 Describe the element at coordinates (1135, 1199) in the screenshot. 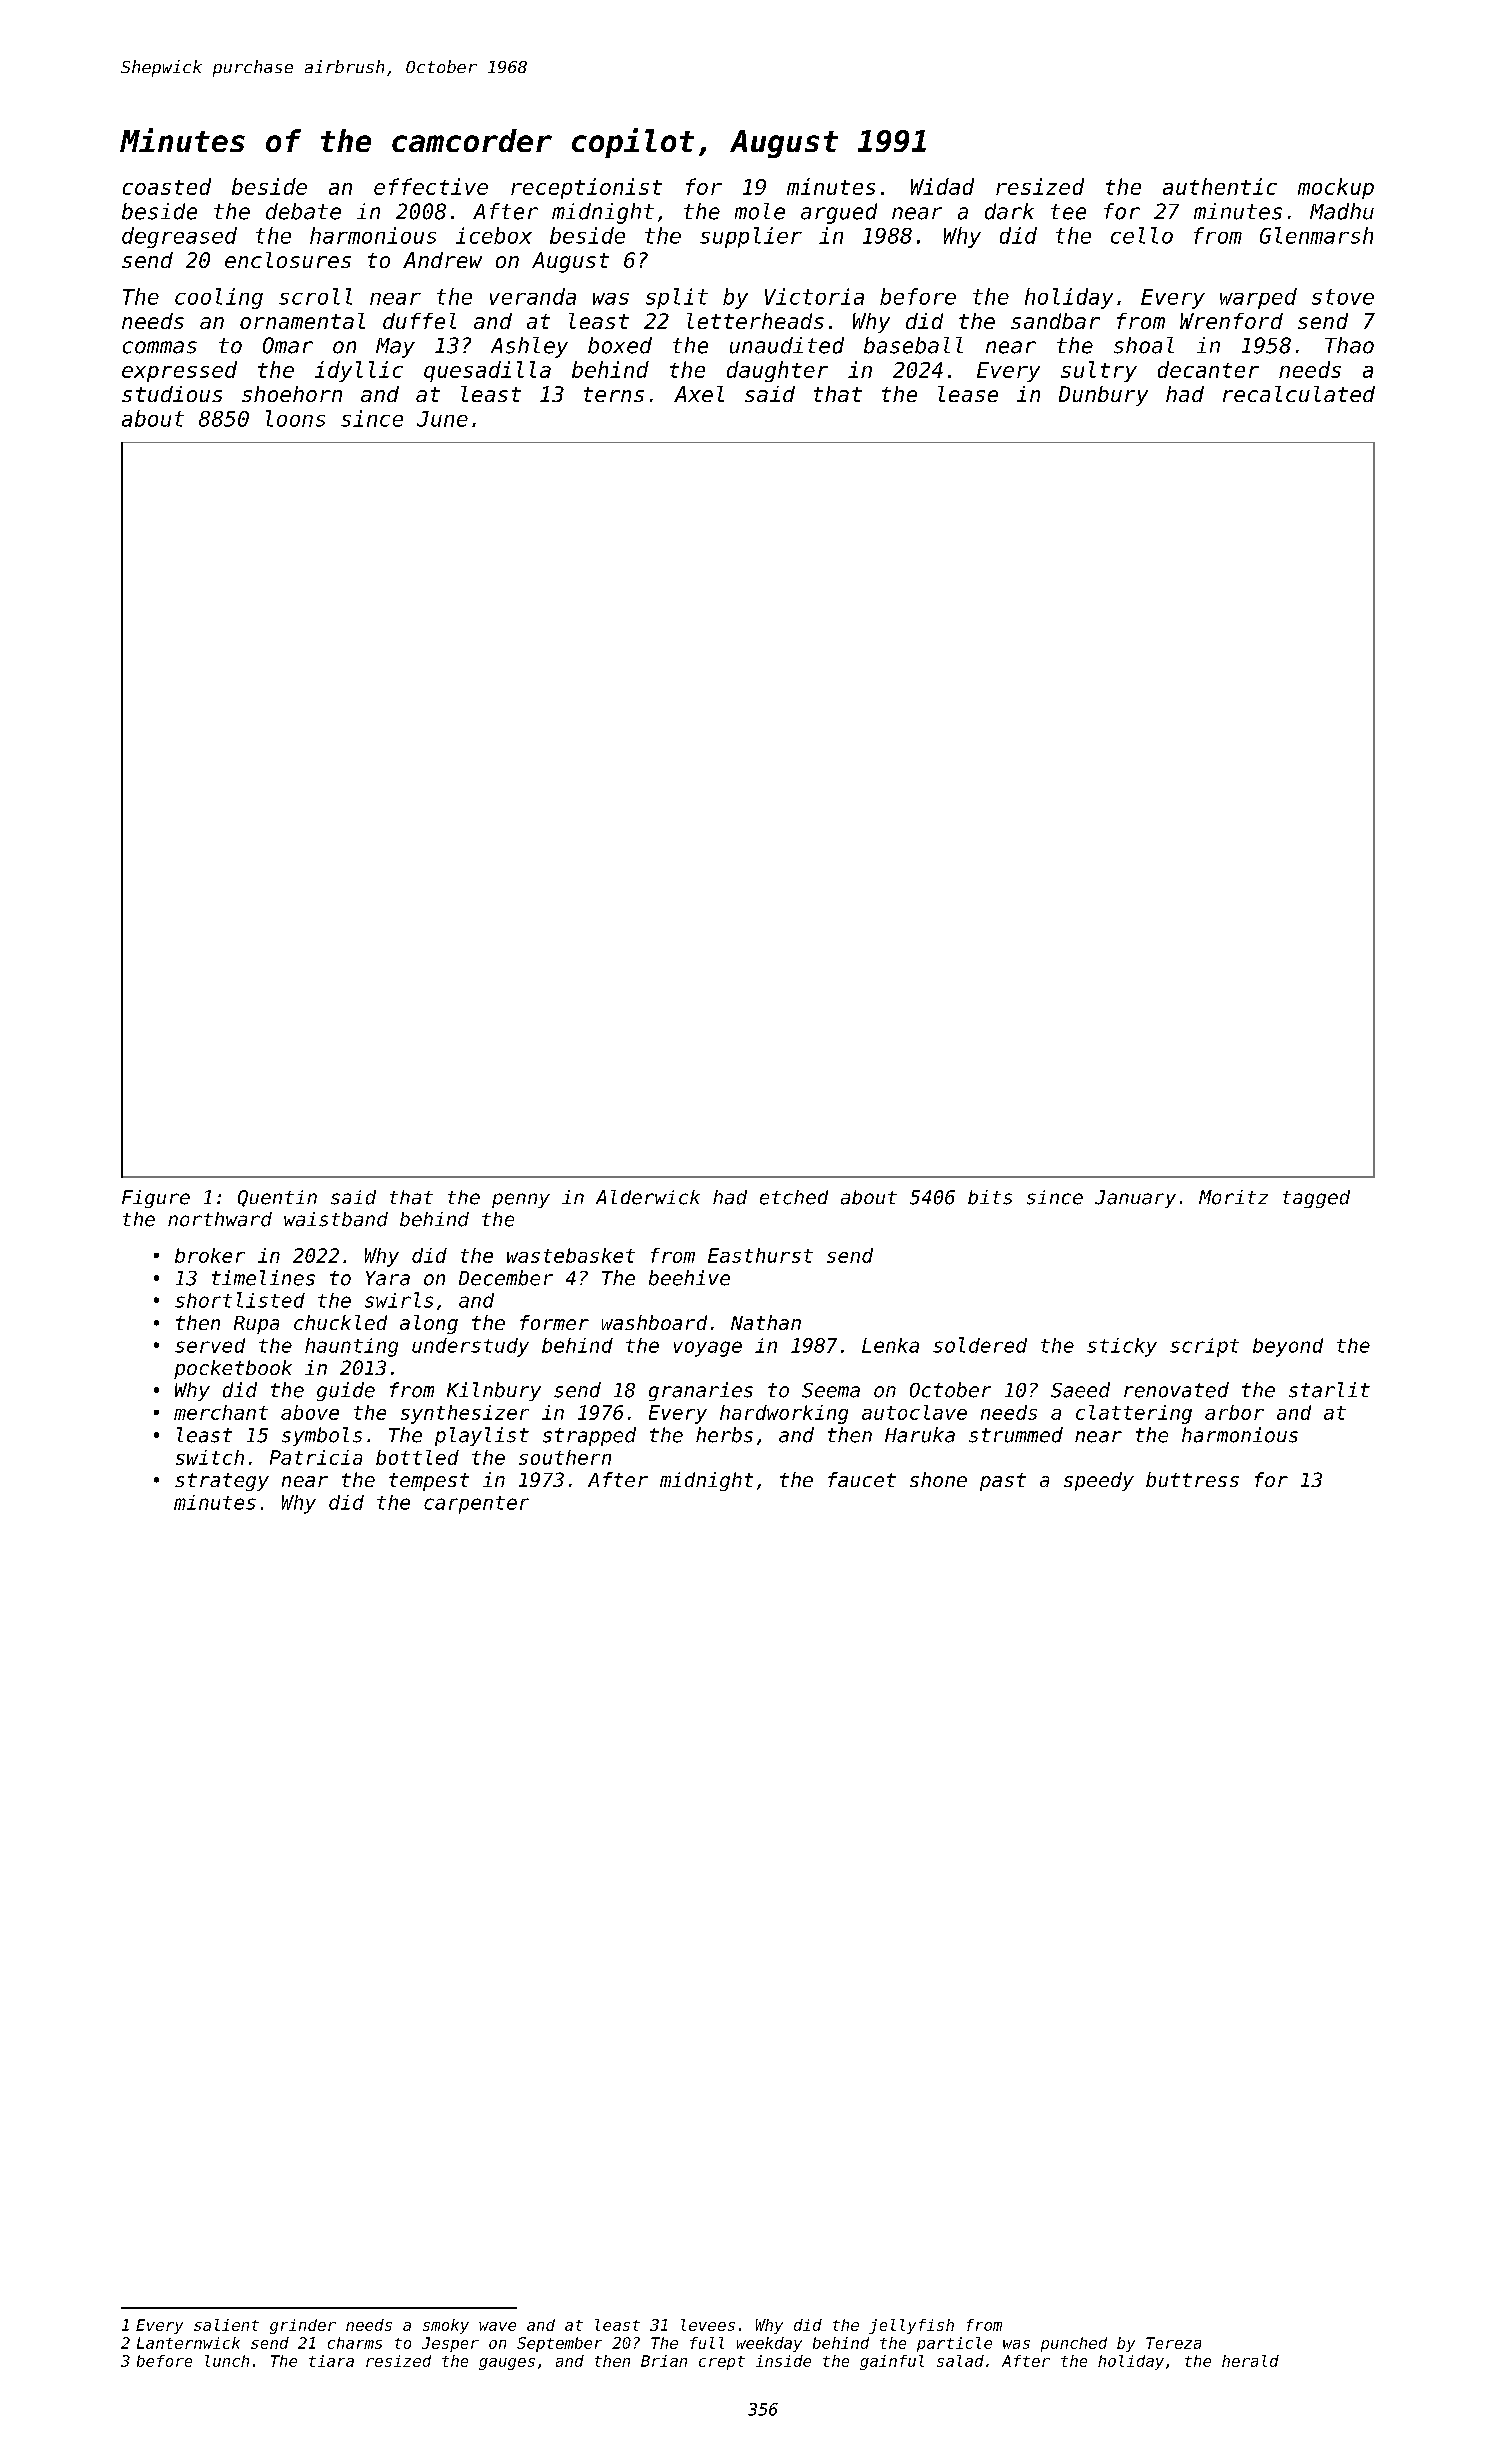

I see `January` at that location.
